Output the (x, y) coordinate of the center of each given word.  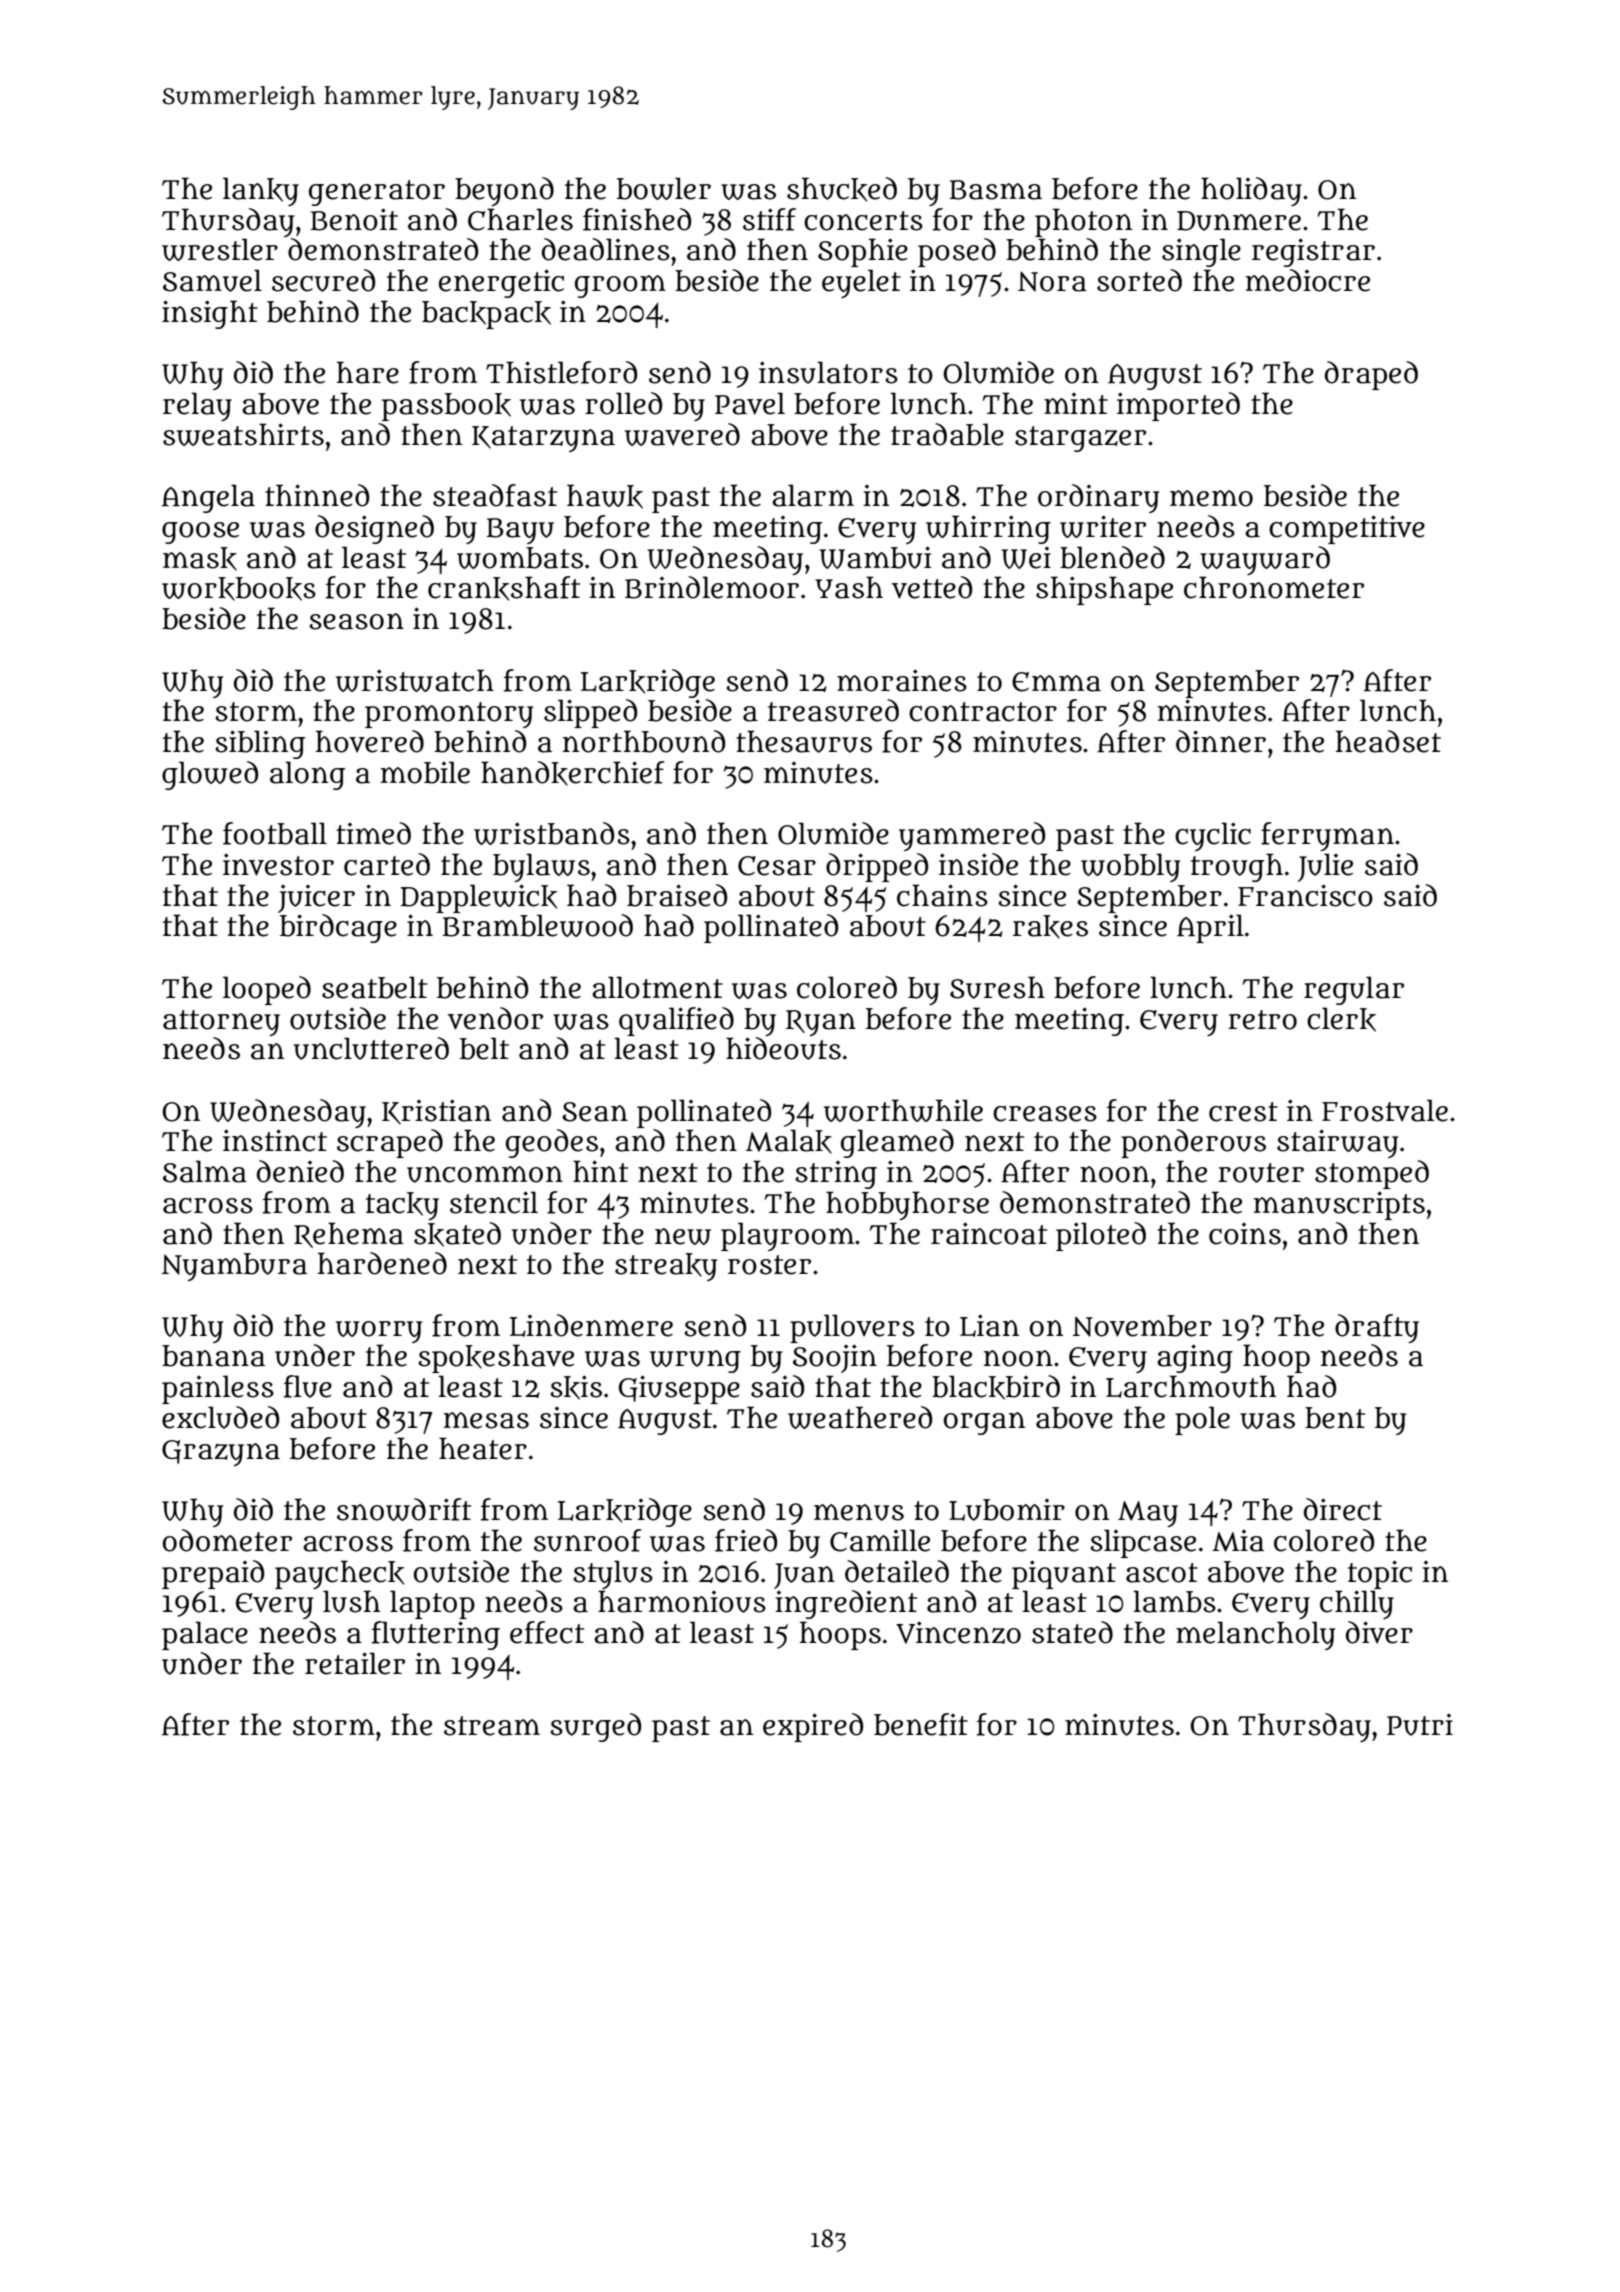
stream (492, 1726)
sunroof (588, 1540)
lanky (261, 191)
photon (1083, 222)
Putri (1420, 1725)
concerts (863, 221)
